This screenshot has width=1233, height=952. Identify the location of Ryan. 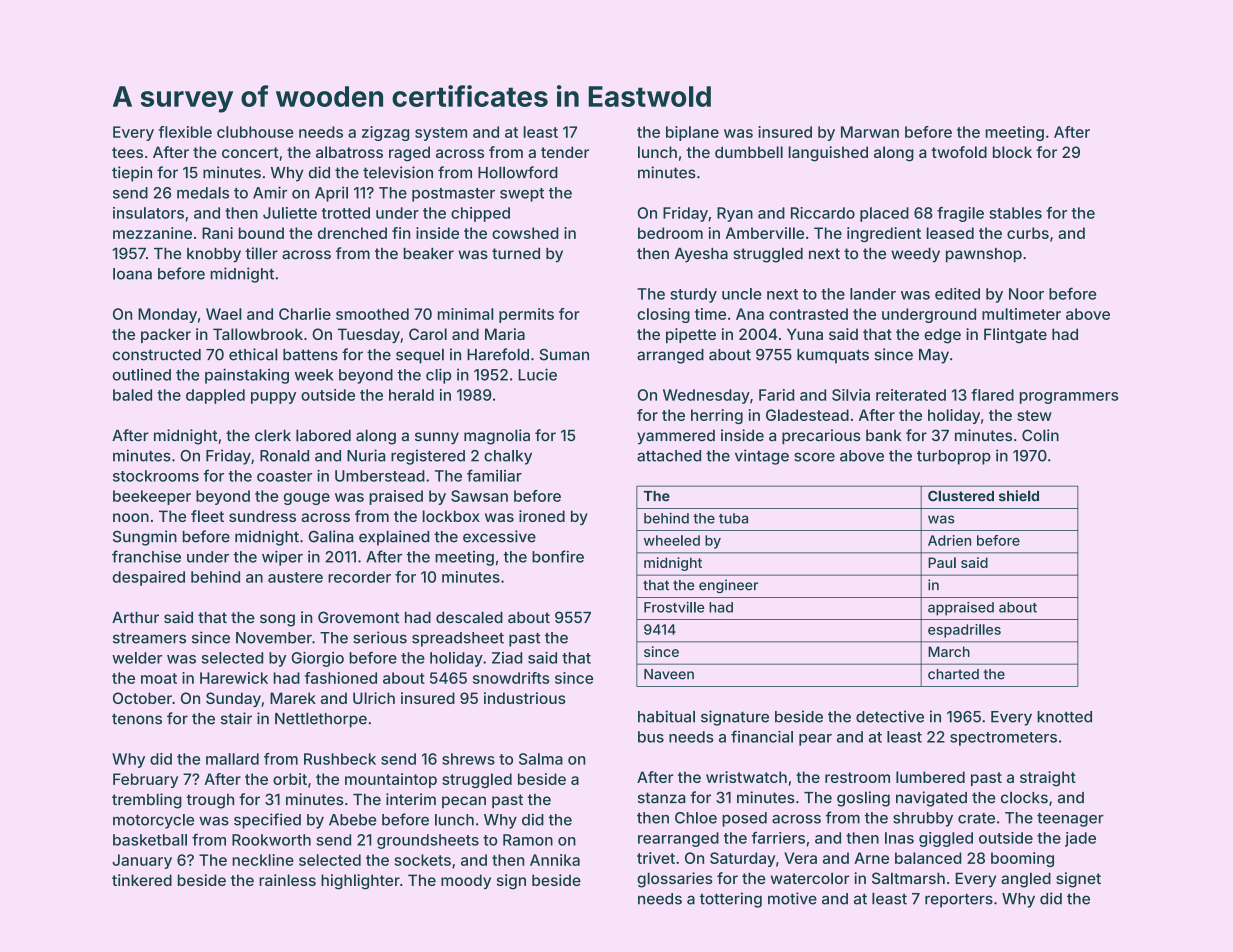
(735, 214).
